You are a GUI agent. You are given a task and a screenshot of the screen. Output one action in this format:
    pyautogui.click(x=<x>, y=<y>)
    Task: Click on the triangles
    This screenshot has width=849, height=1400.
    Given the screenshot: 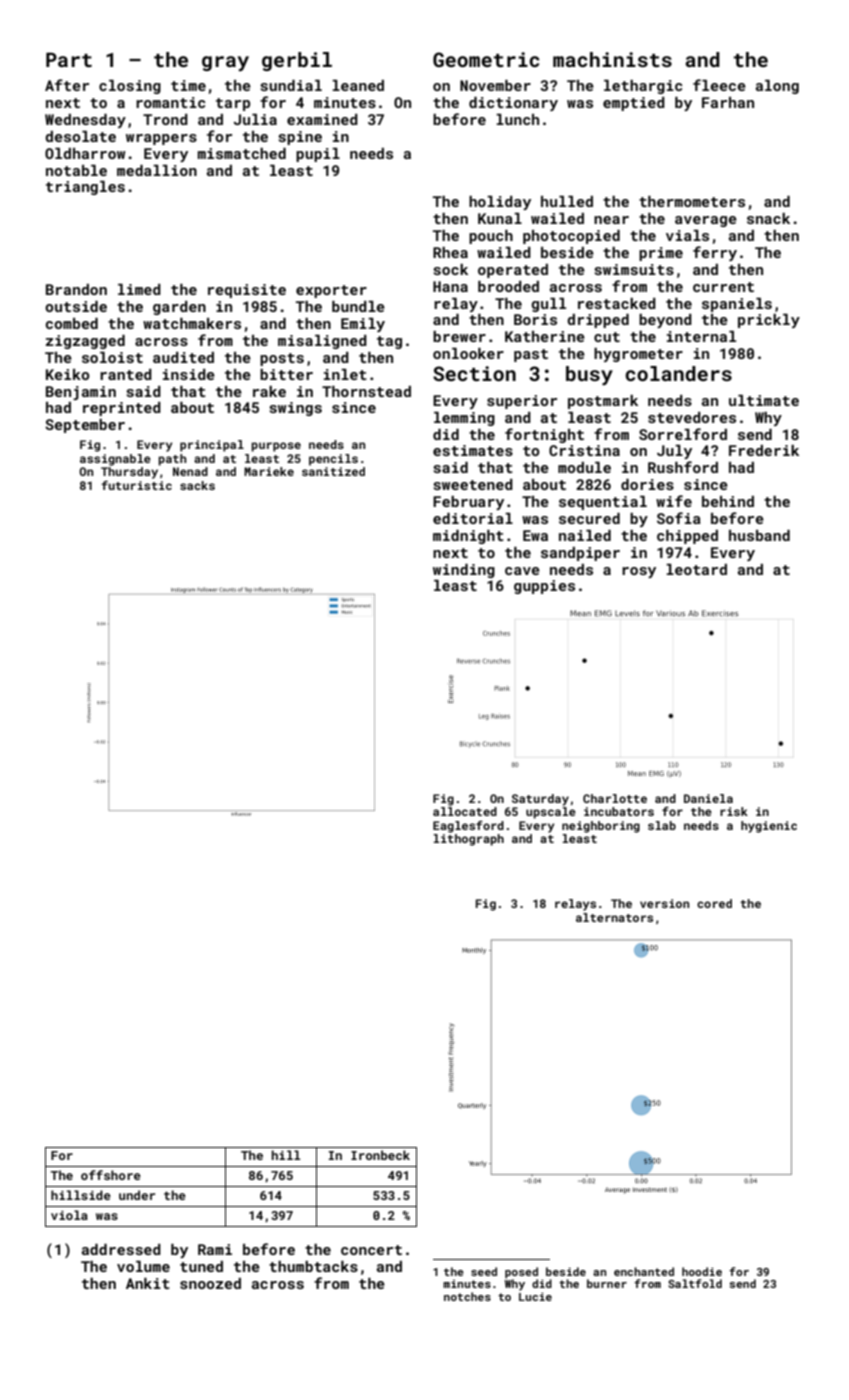 What is the action you would take?
    pyautogui.click(x=85, y=188)
